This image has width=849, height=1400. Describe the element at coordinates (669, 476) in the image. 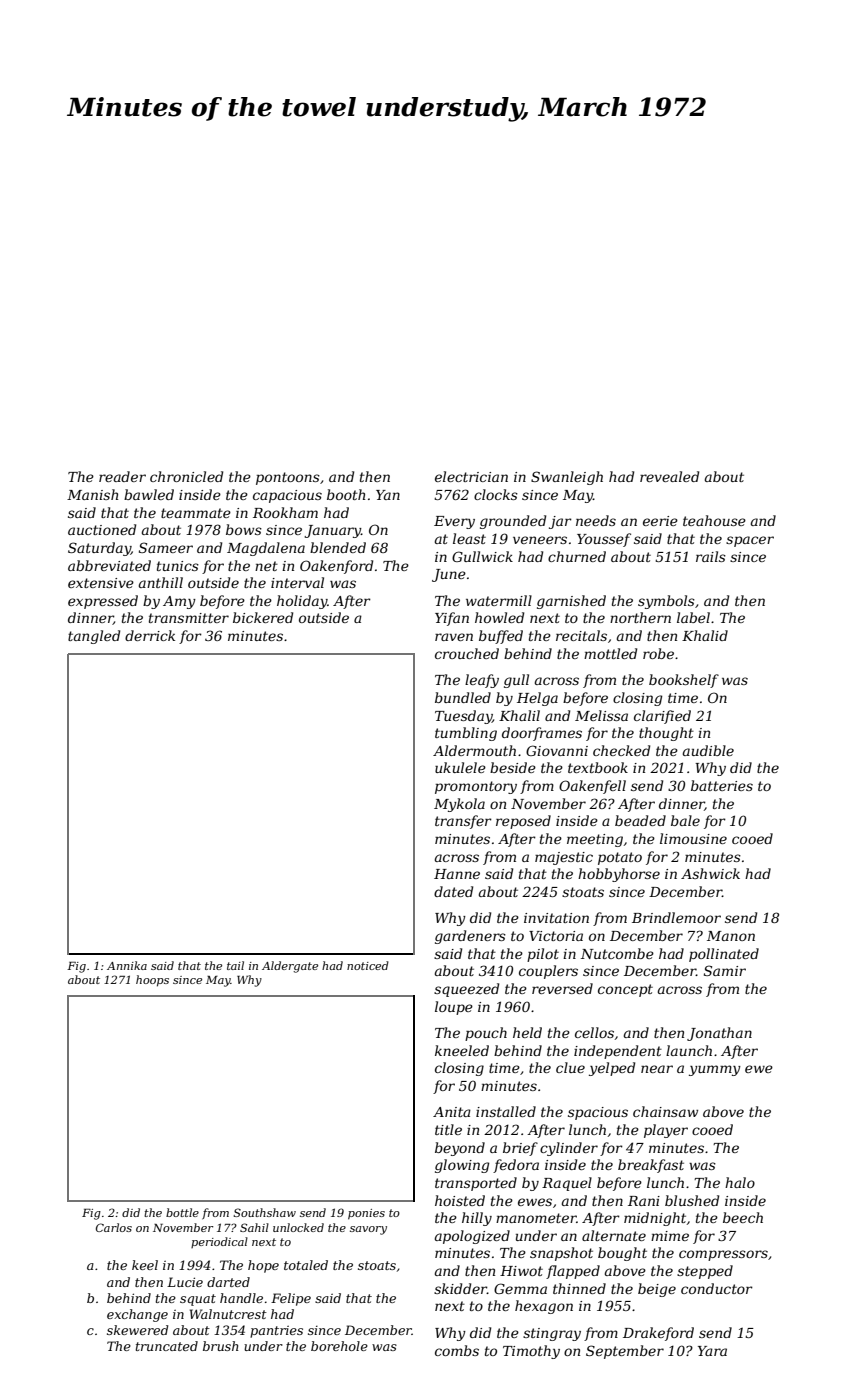

I see `revealed` at that location.
